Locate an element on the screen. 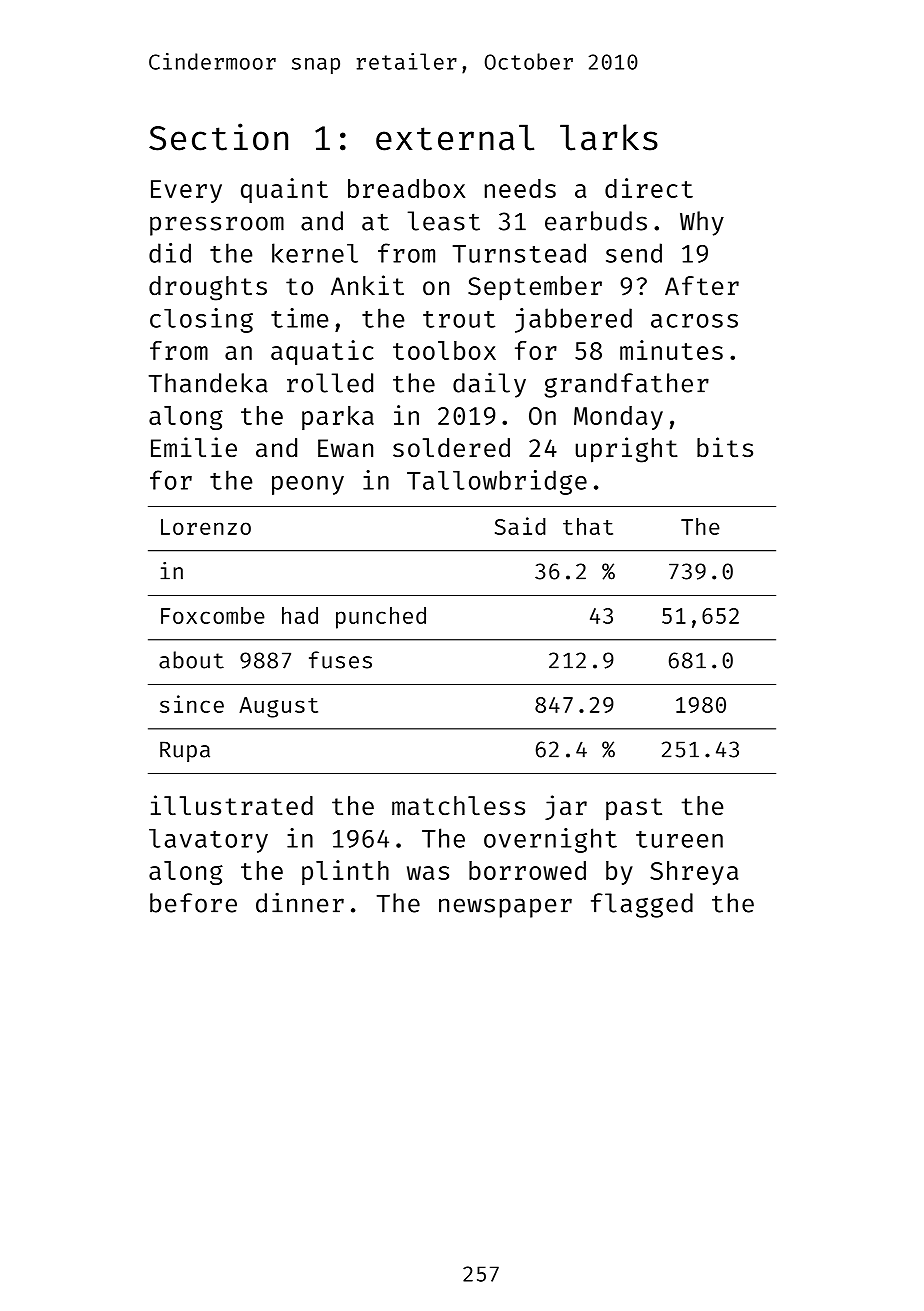 Image resolution: width=924 pixels, height=1311 pixels. that is located at coordinates (588, 526).
